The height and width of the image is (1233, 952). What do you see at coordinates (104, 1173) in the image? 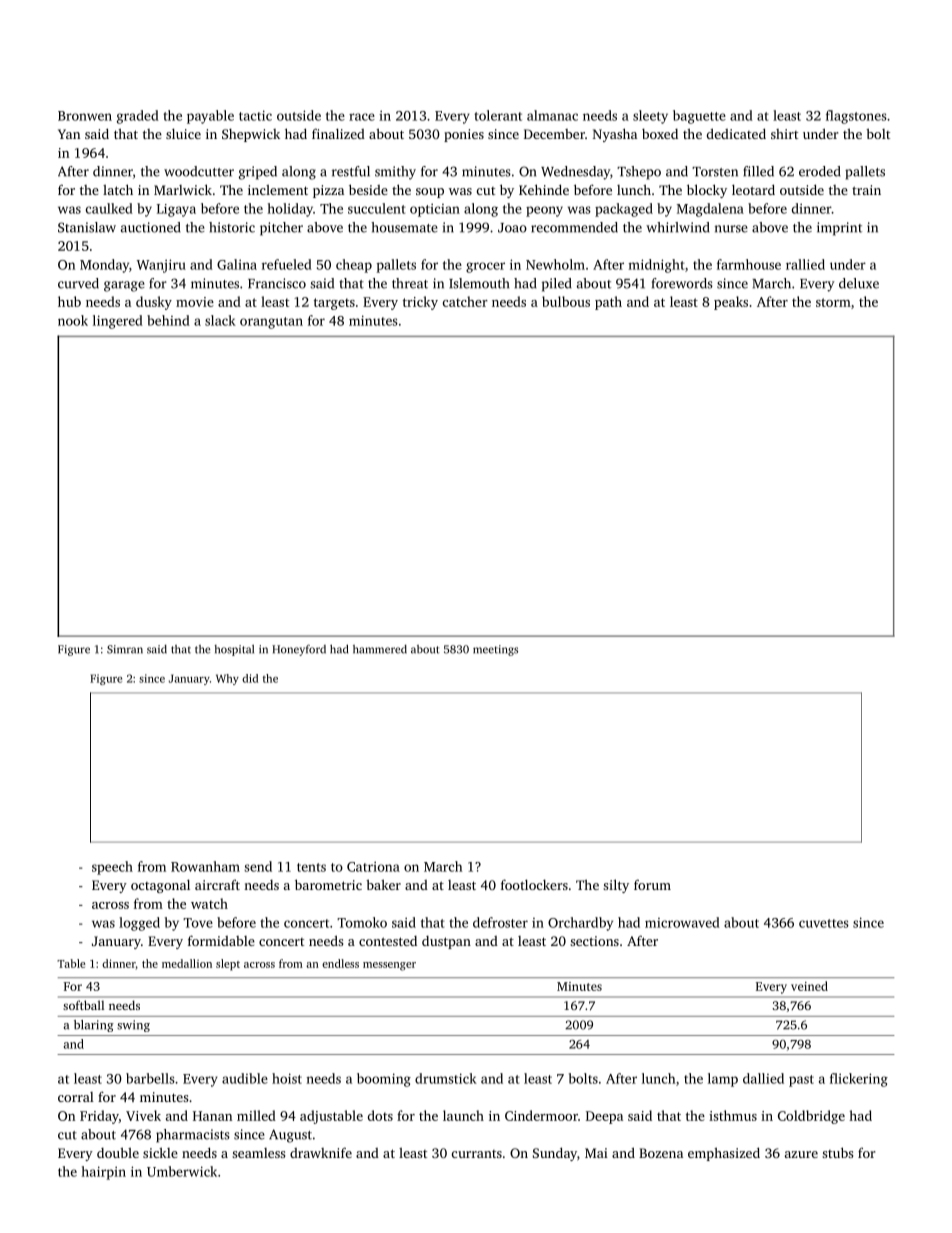
I see `hairpin` at bounding box center [104, 1173].
